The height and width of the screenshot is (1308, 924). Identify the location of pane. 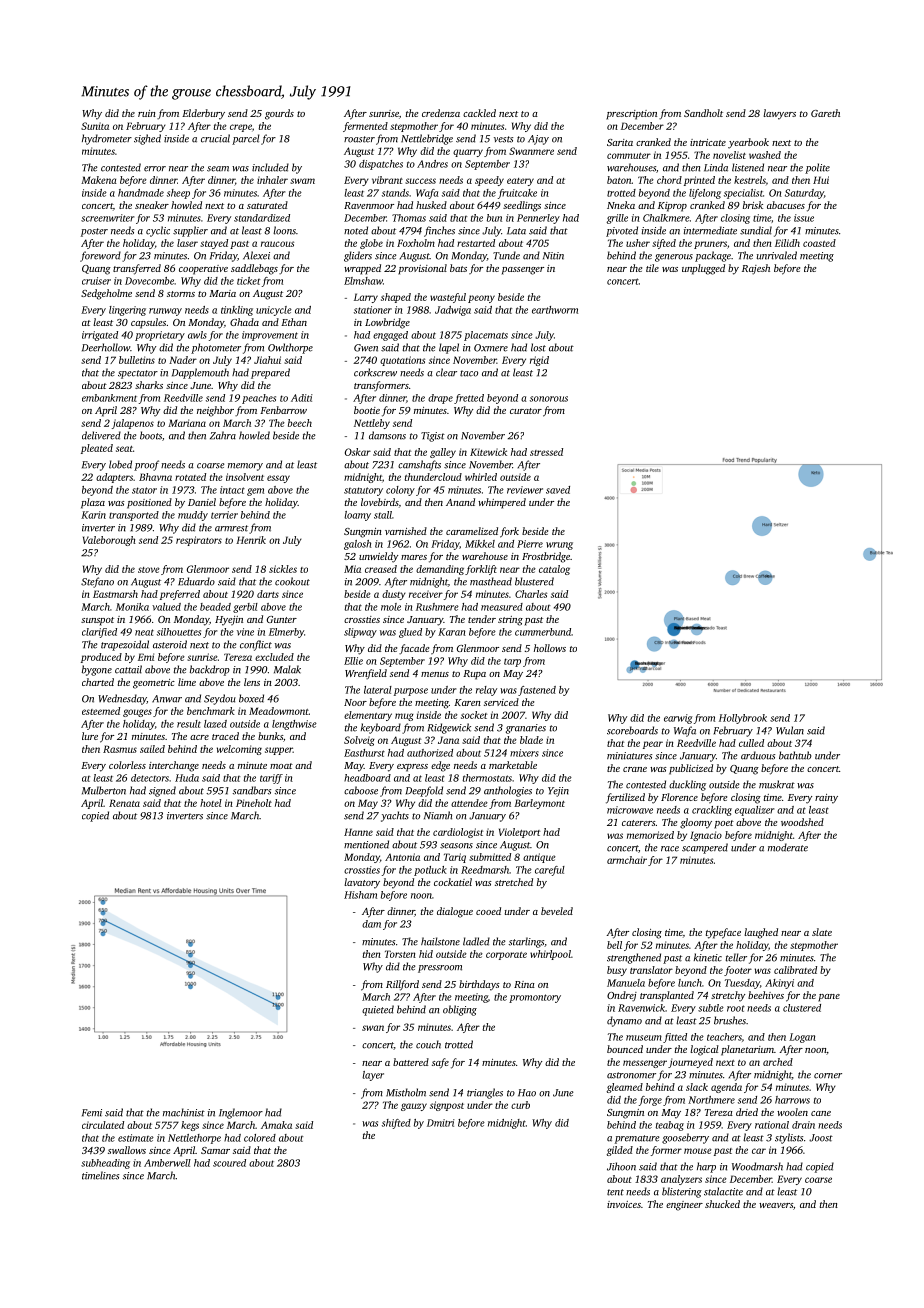
(829, 998).
